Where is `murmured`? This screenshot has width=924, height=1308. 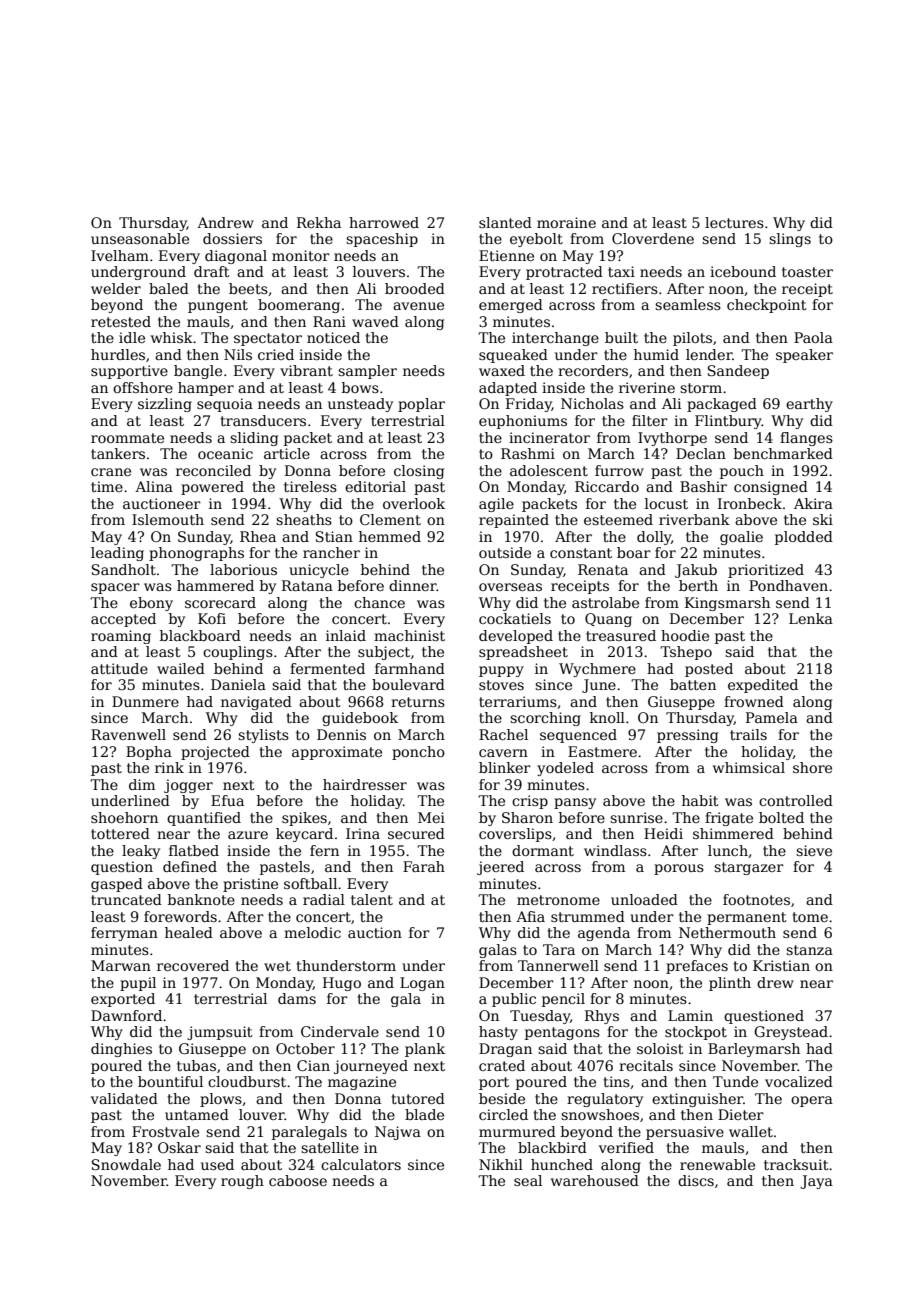
murmured is located at coordinates (517, 1131).
